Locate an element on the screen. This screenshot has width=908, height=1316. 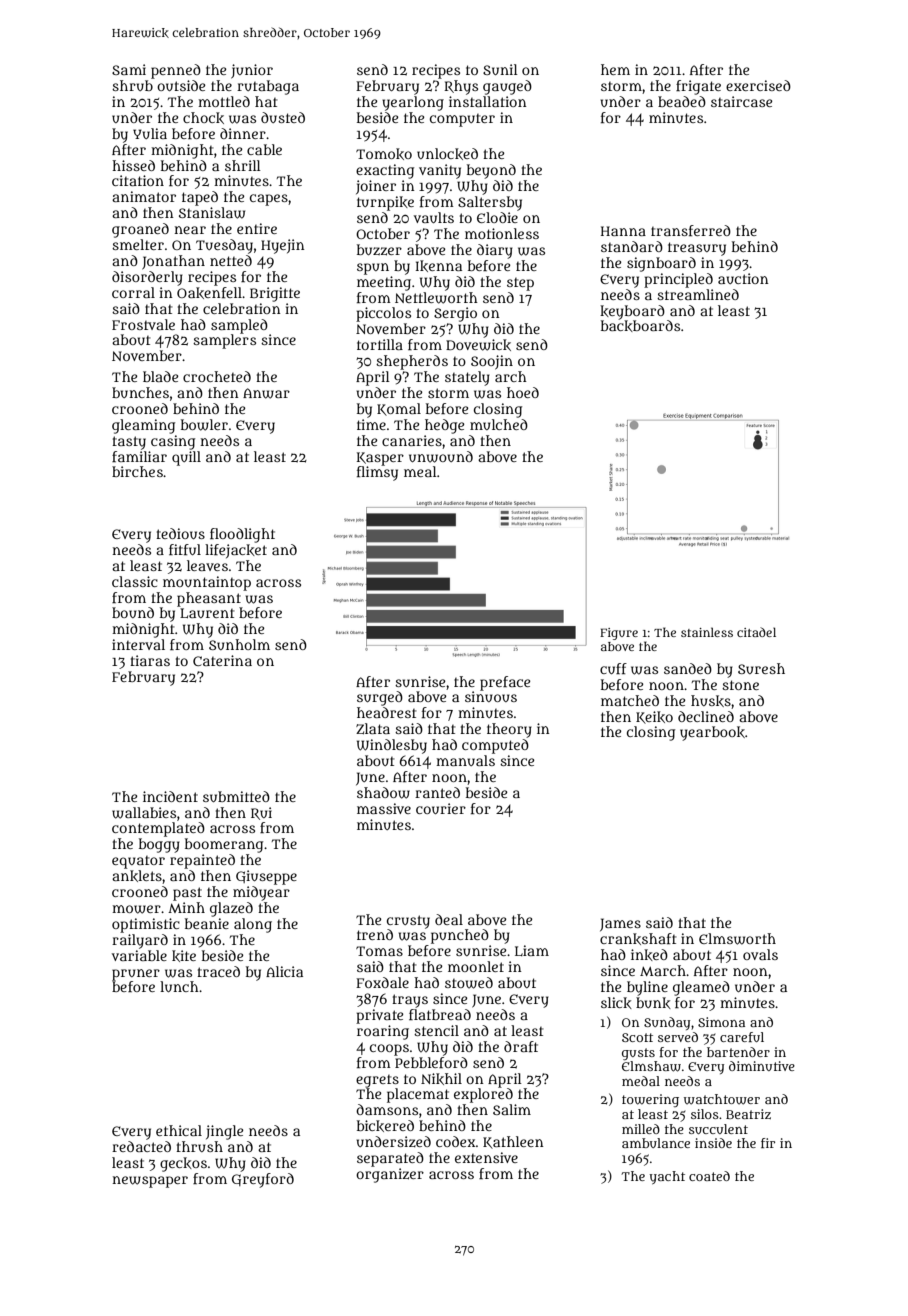
gleamed is located at coordinates (701, 988).
